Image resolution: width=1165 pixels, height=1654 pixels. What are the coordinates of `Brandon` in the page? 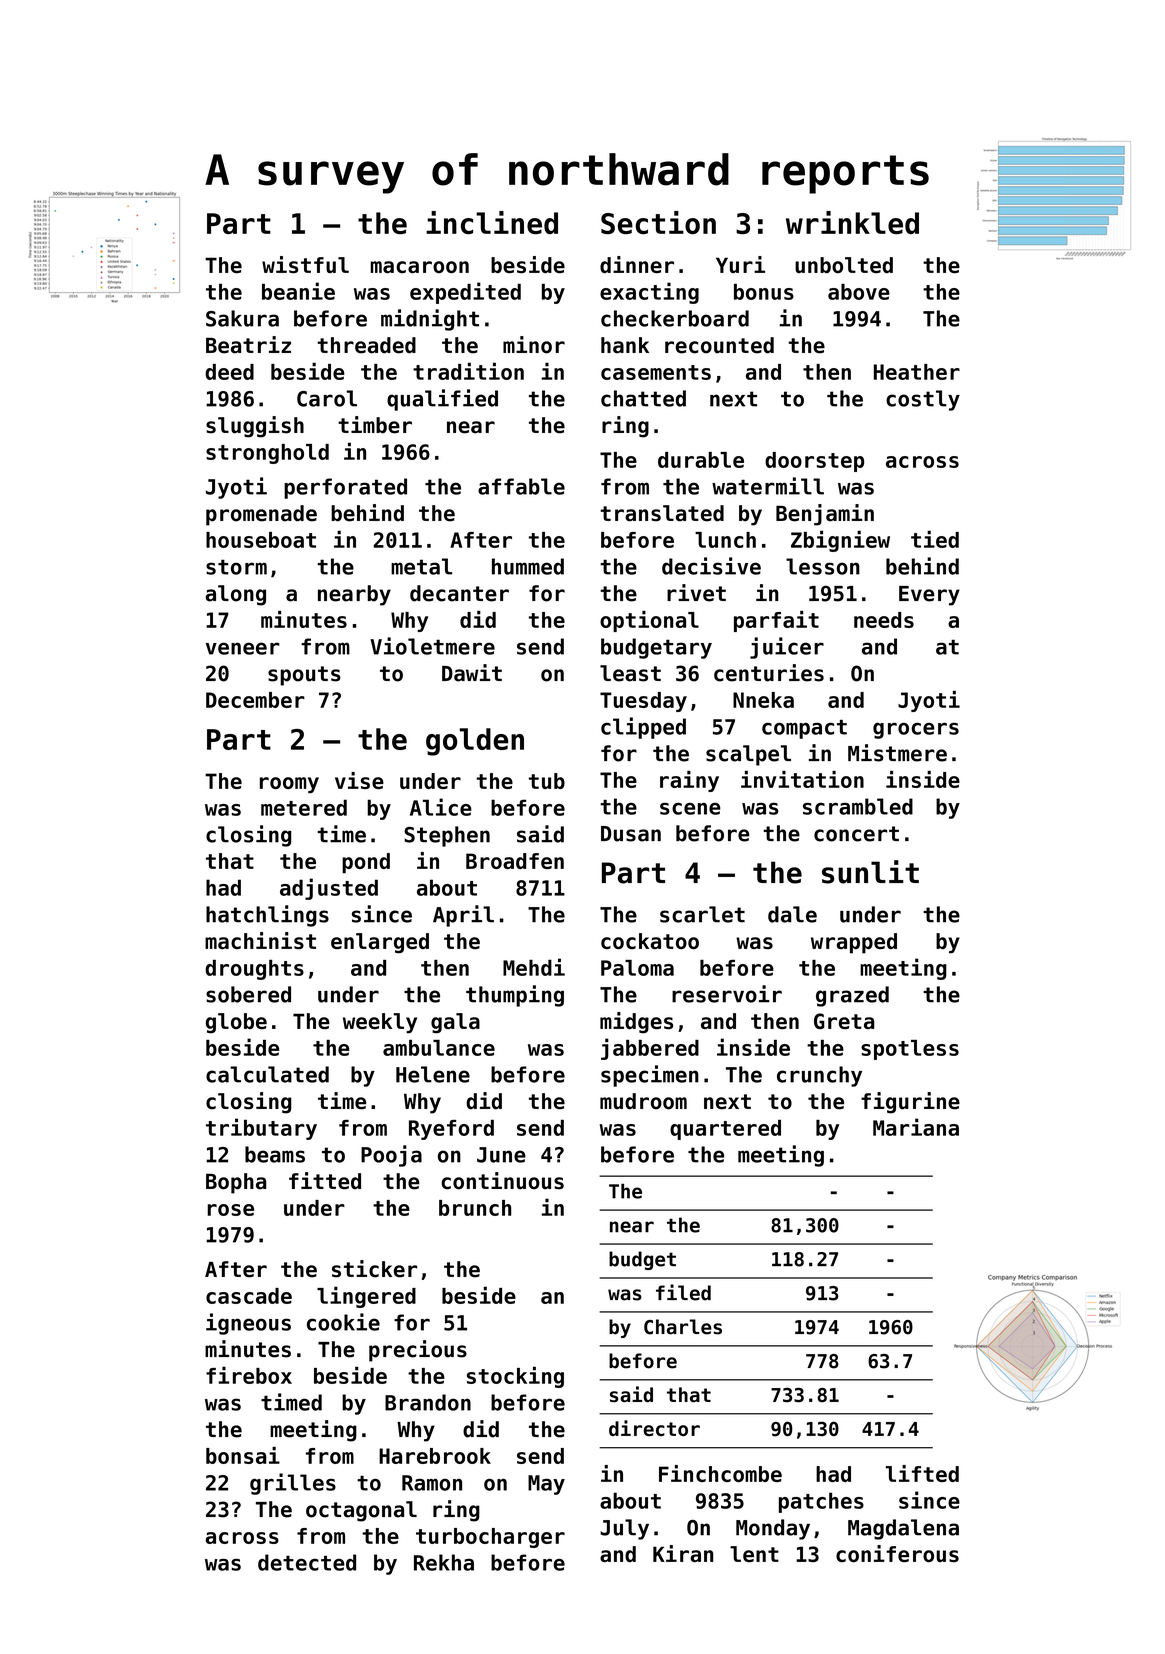 It's located at (428, 1402).
